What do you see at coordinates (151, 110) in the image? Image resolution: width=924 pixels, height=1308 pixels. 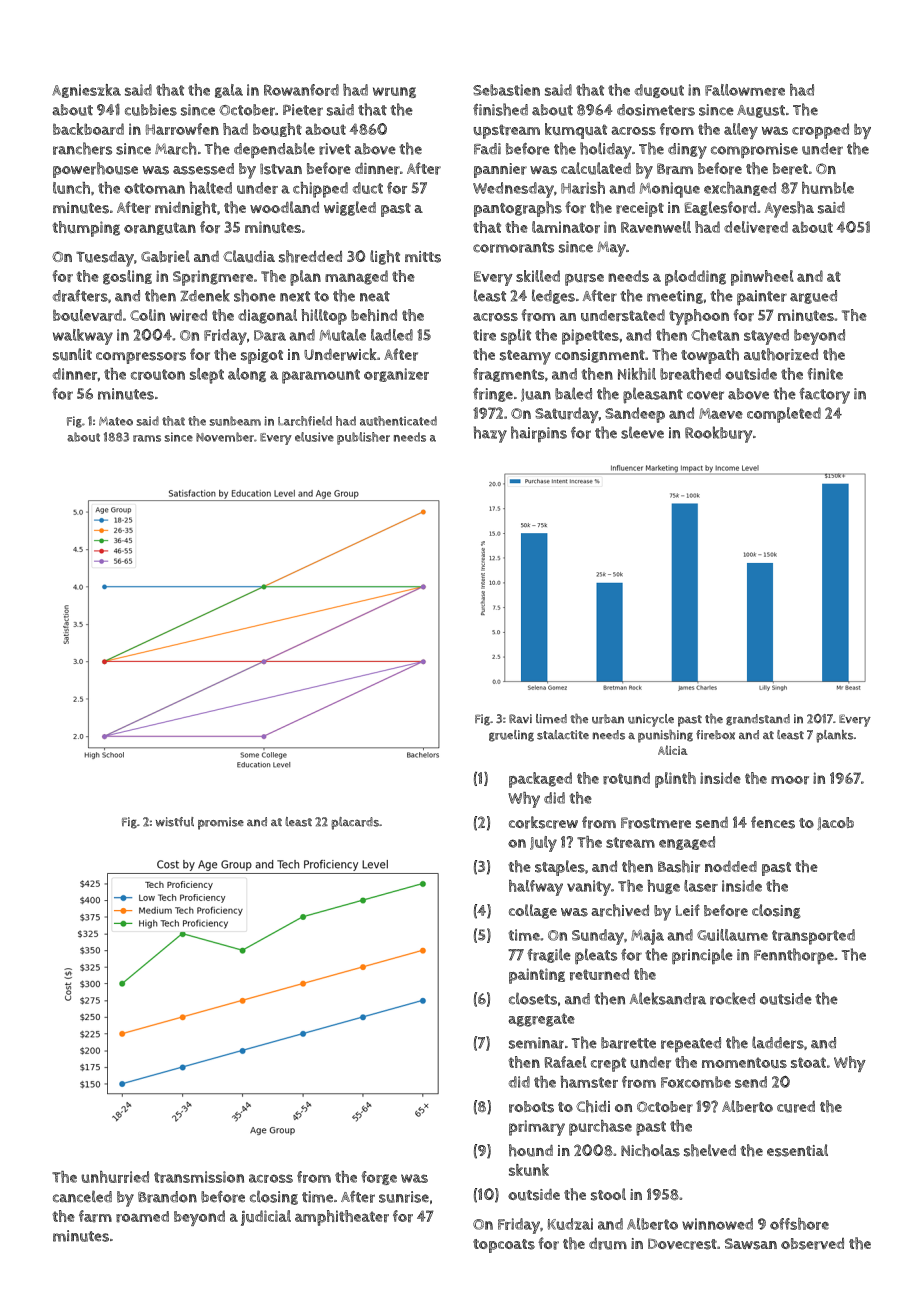 I see `cubbies` at bounding box center [151, 110].
